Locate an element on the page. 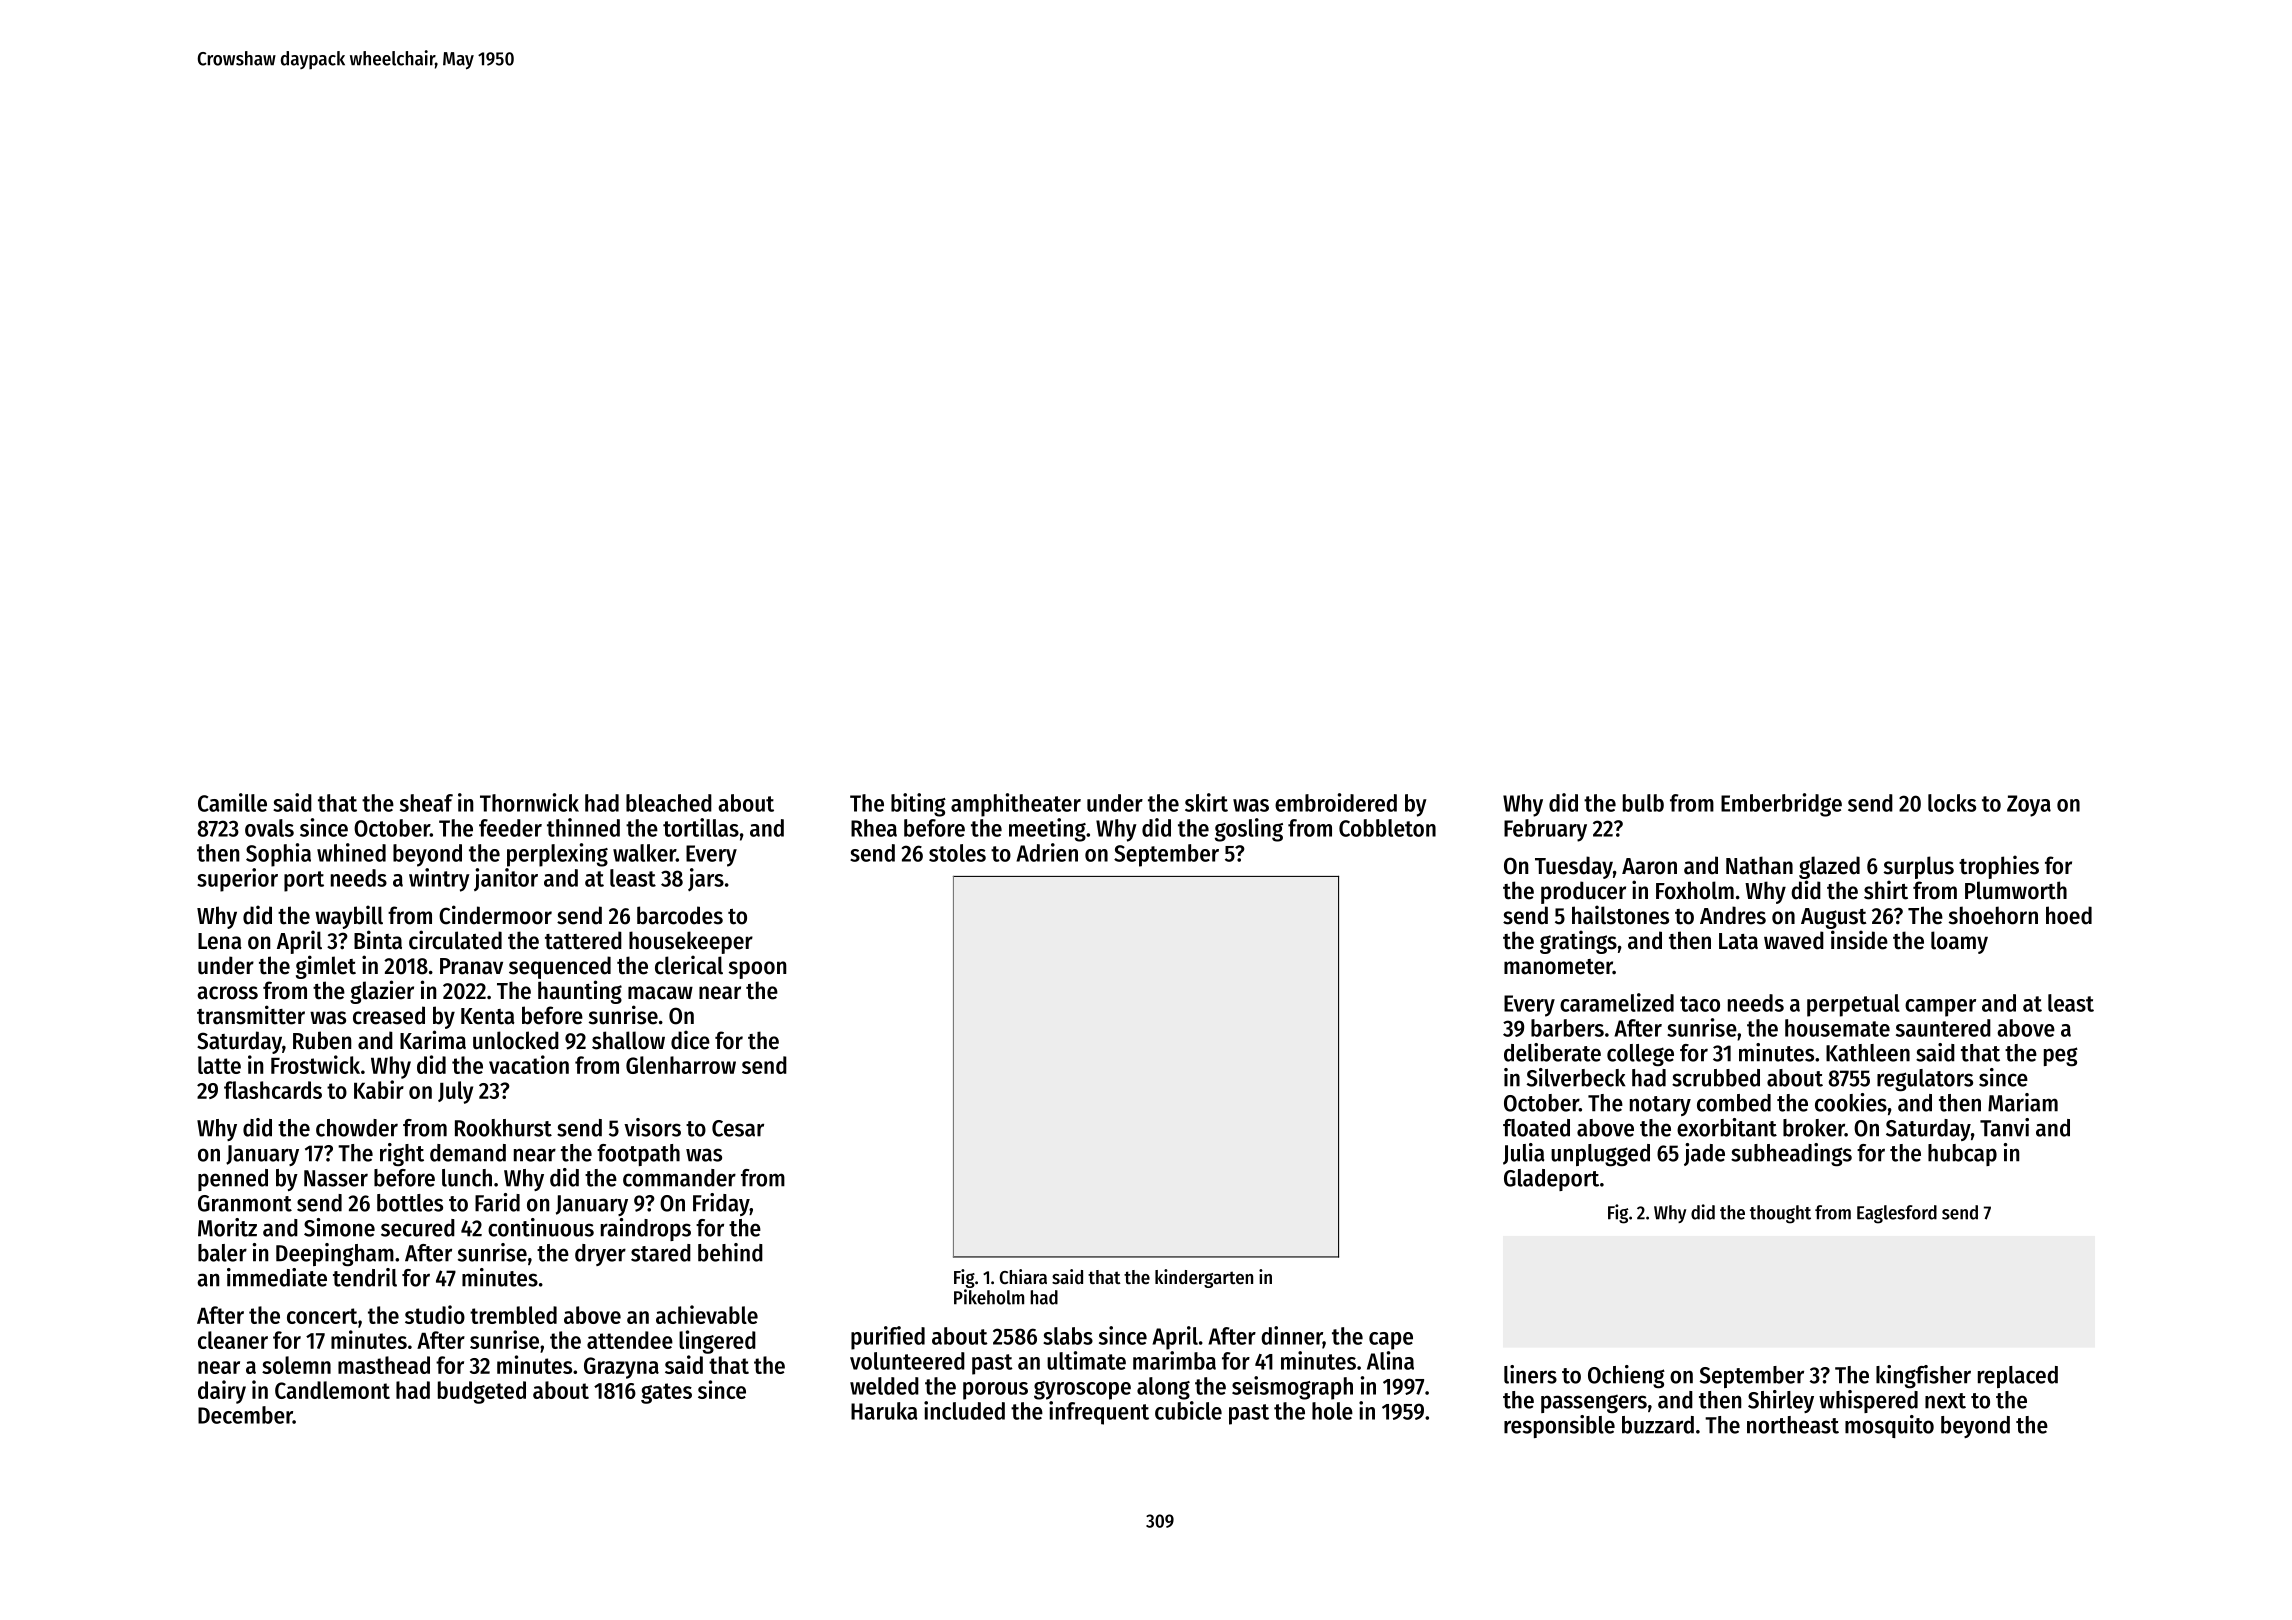  sheaf is located at coordinates (426, 803).
